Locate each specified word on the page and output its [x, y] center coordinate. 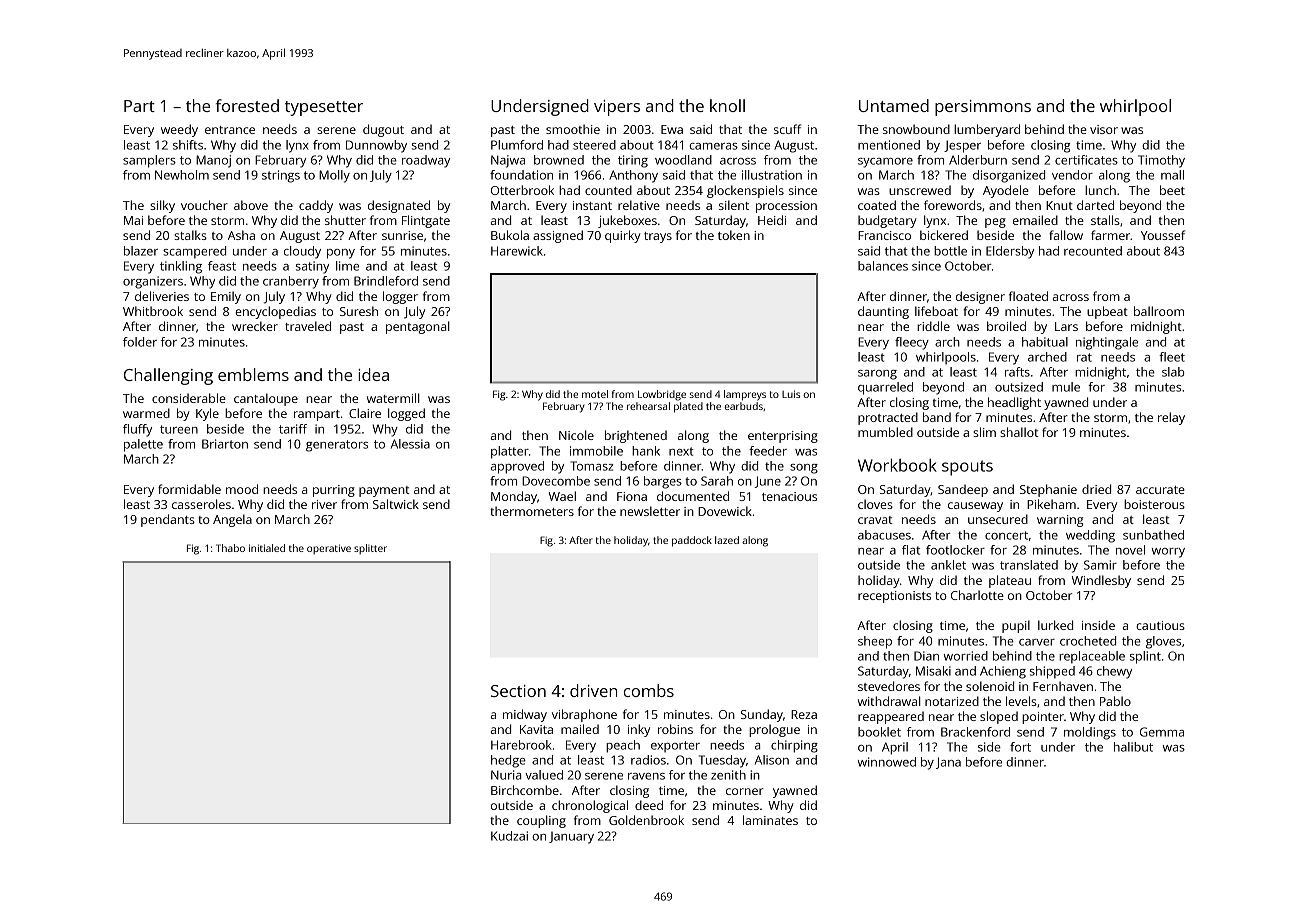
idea [373, 374]
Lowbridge [662, 395]
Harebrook [521, 745]
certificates [1086, 160]
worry [1168, 553]
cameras [713, 146]
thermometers [532, 511]
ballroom [1159, 311]
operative [329, 549]
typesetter [324, 108]
